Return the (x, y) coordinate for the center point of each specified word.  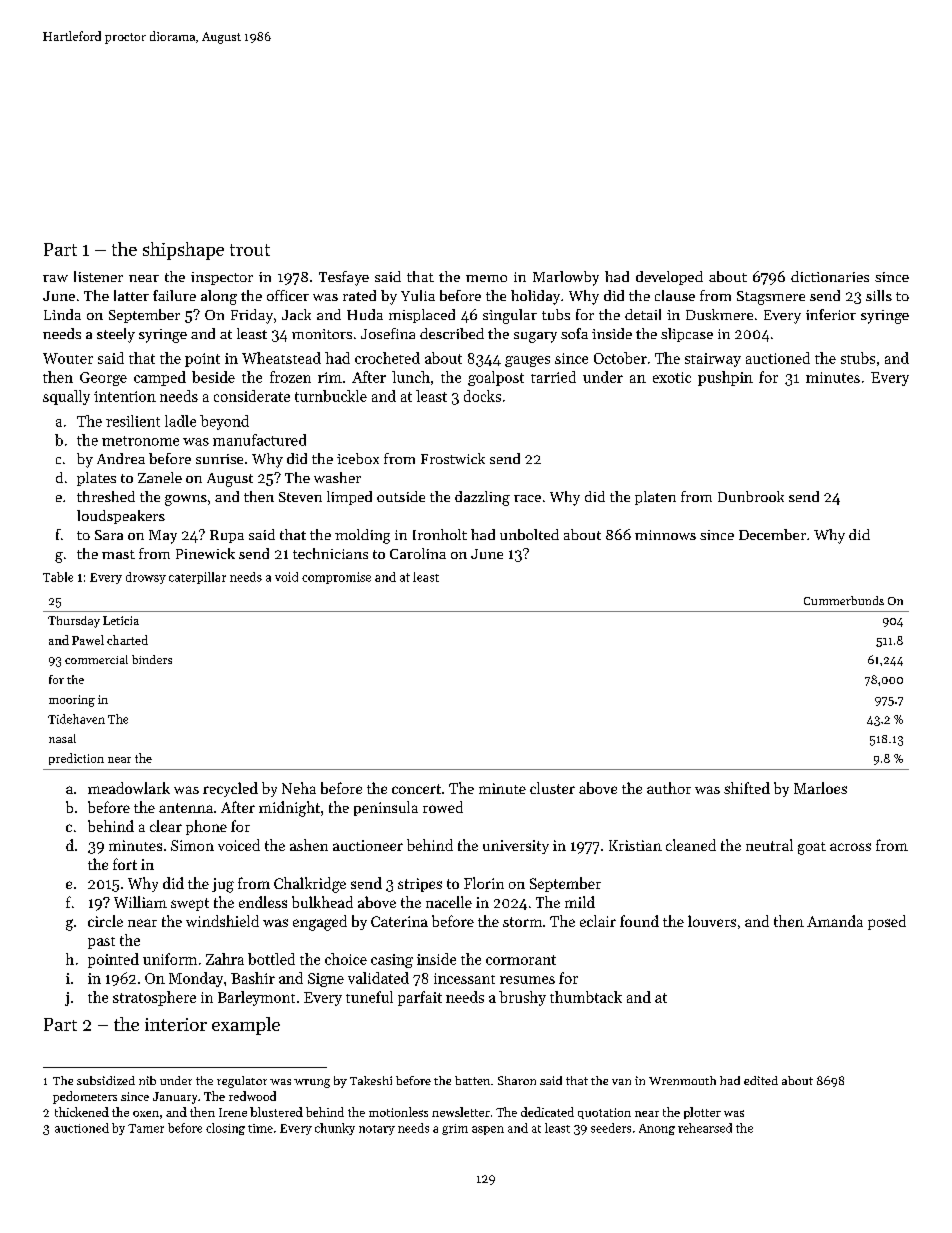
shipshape (183, 251)
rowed (443, 807)
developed (669, 278)
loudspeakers (121, 517)
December (772, 534)
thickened (82, 1112)
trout (250, 250)
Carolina (418, 553)
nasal (62, 738)
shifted (747, 788)
